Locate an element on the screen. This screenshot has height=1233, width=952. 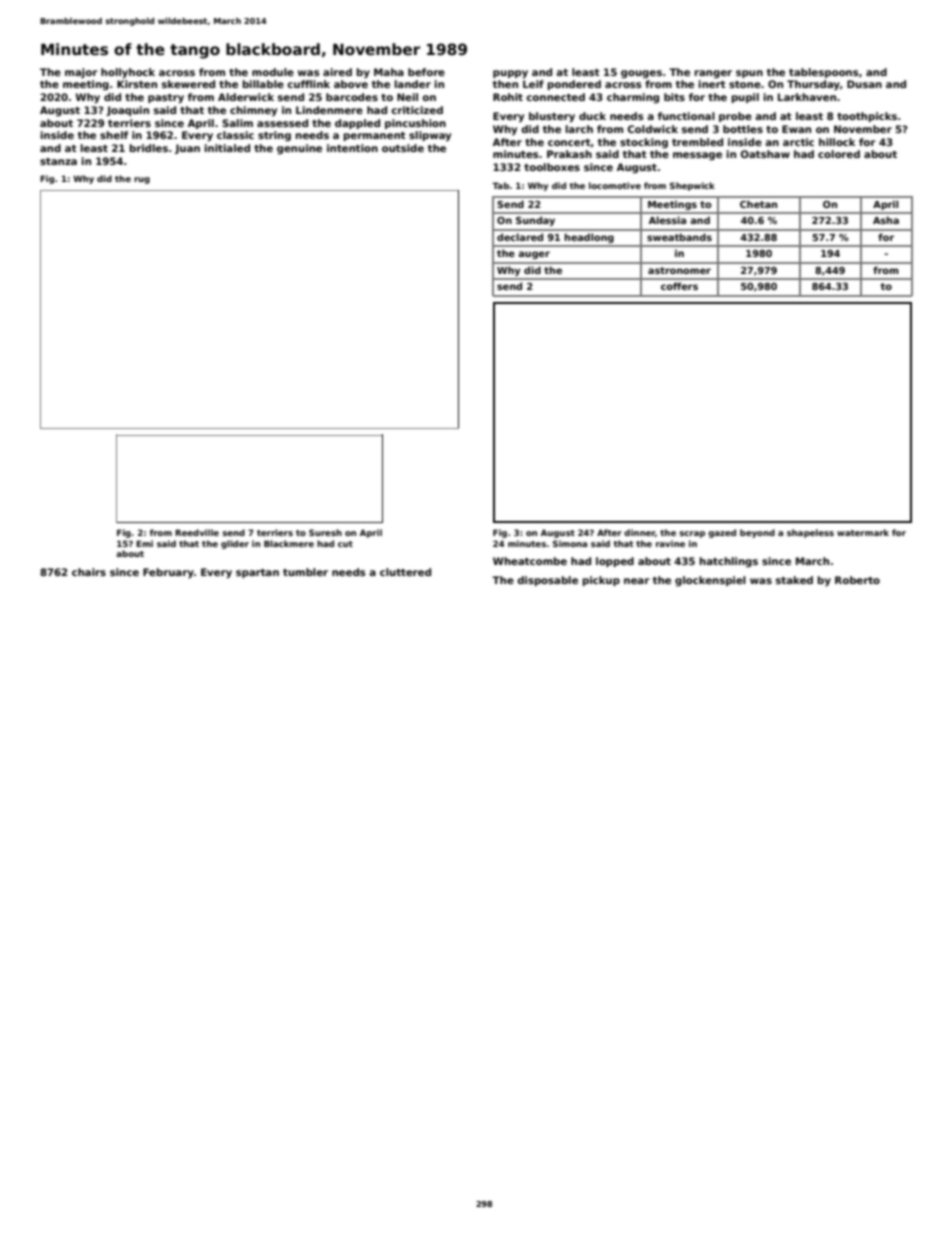
pupil is located at coordinates (745, 98).
